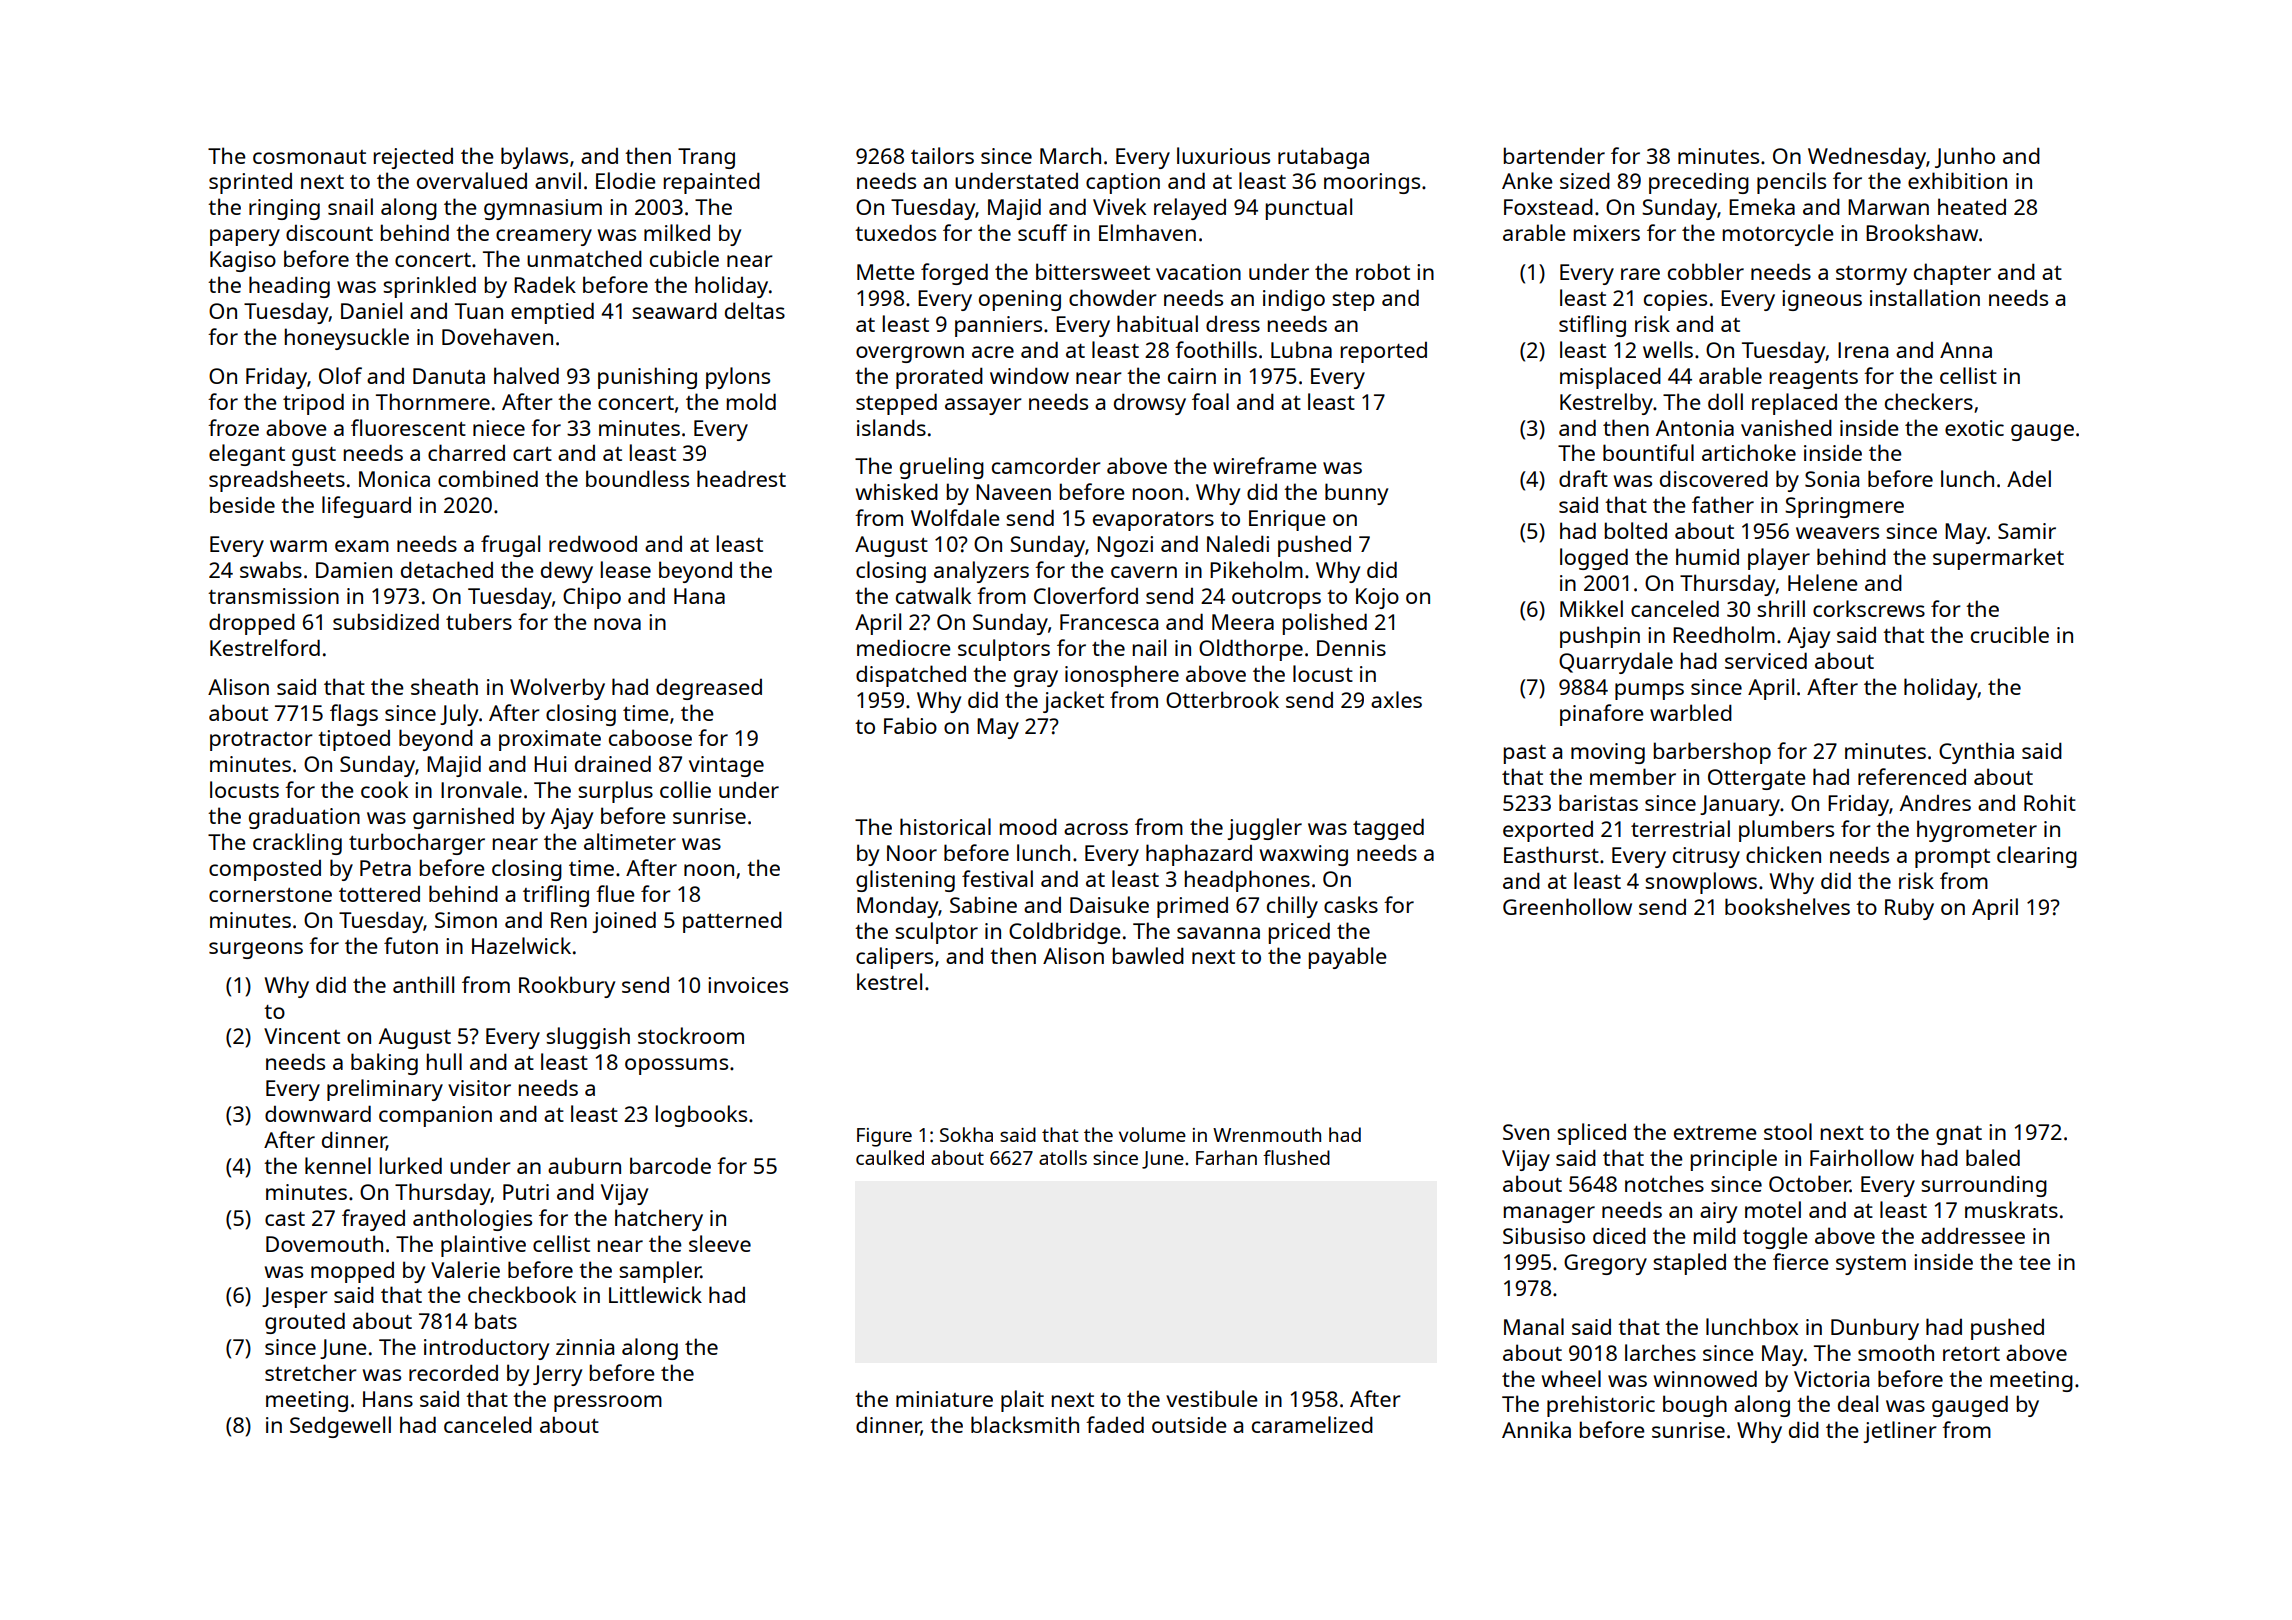 The height and width of the screenshot is (1620, 2292). What do you see at coordinates (1025, 1424) in the screenshot?
I see `blacksmith` at bounding box center [1025, 1424].
